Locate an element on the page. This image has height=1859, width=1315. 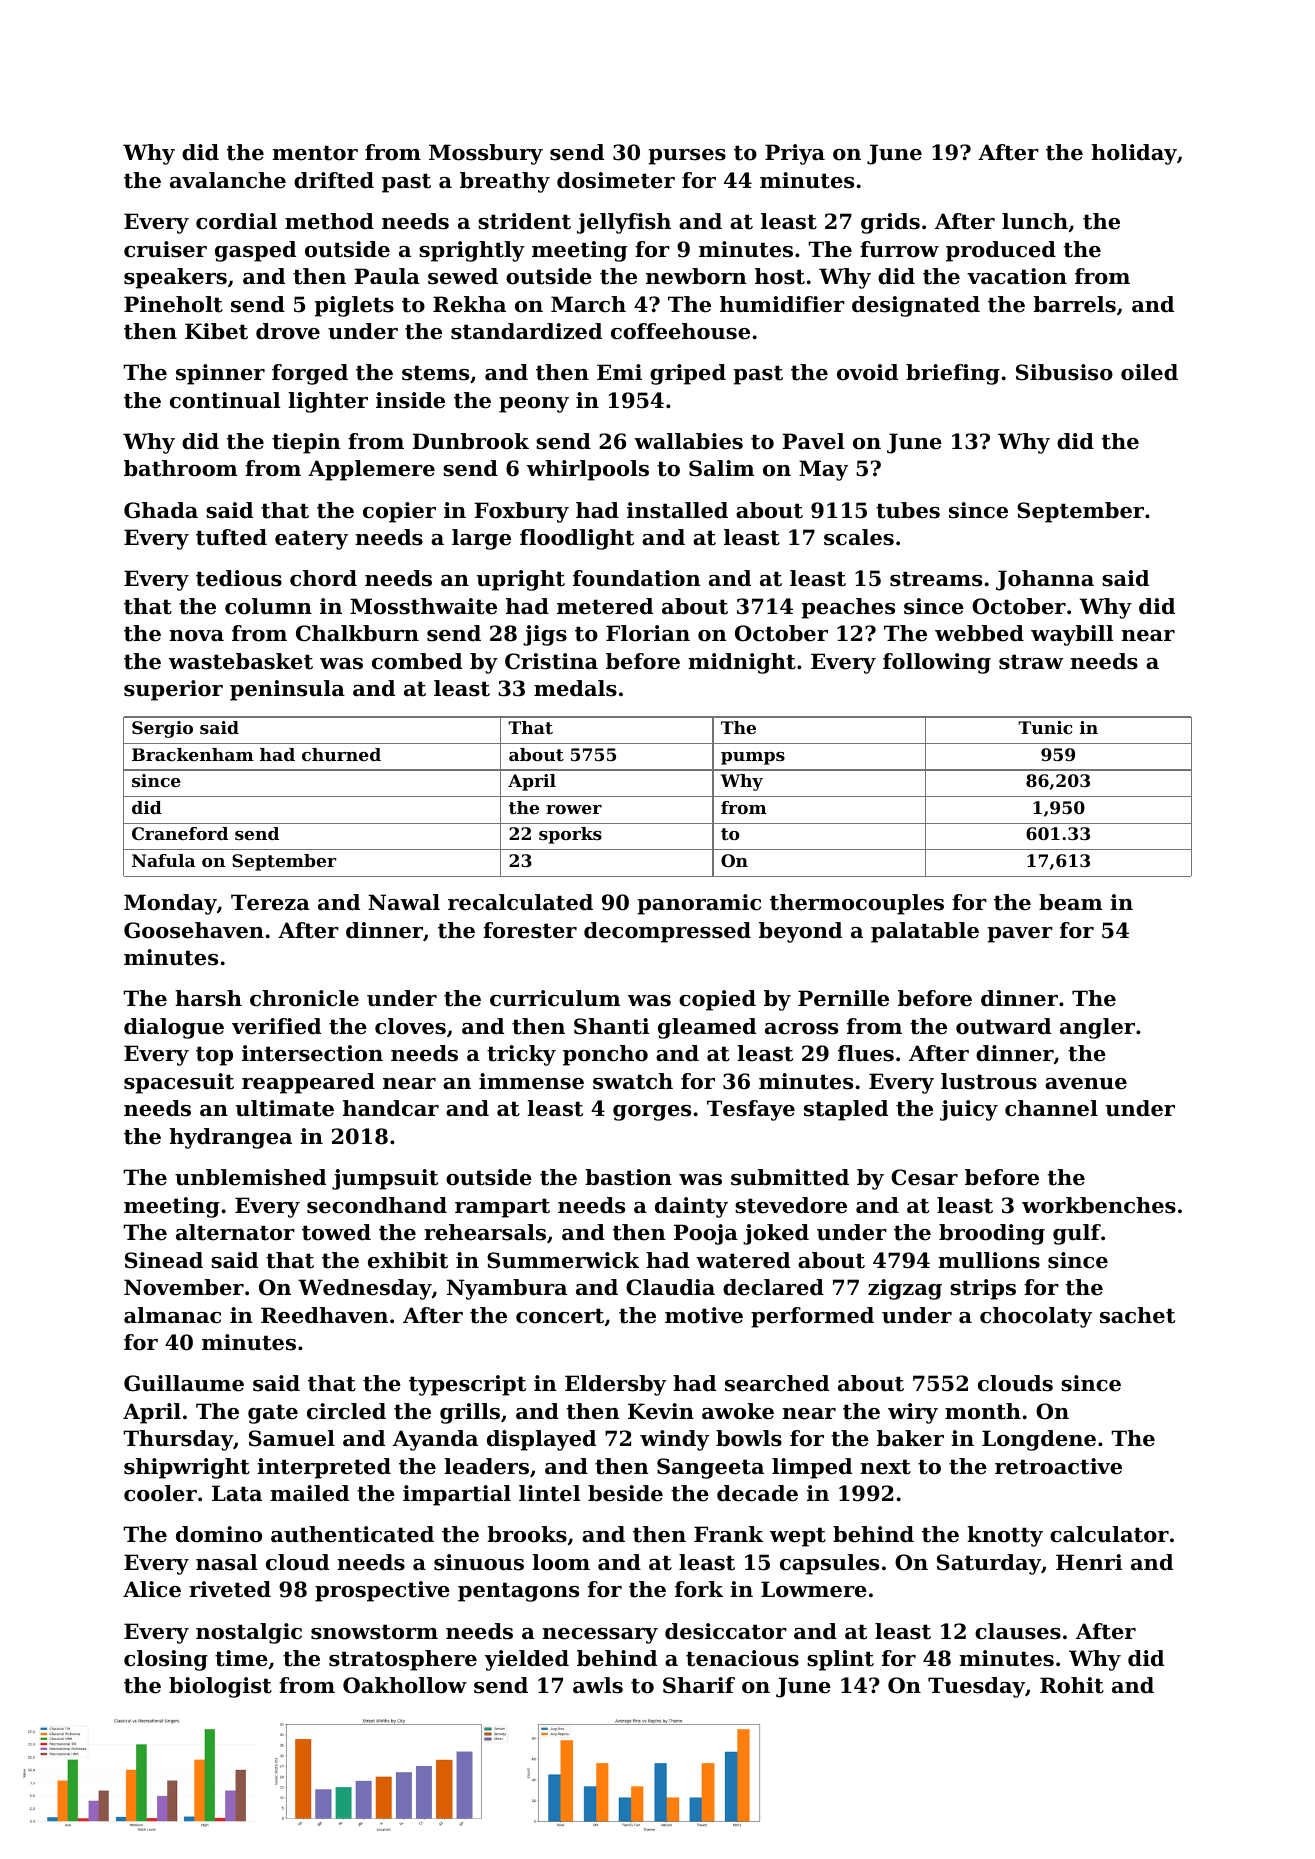
Priya is located at coordinates (795, 154).
